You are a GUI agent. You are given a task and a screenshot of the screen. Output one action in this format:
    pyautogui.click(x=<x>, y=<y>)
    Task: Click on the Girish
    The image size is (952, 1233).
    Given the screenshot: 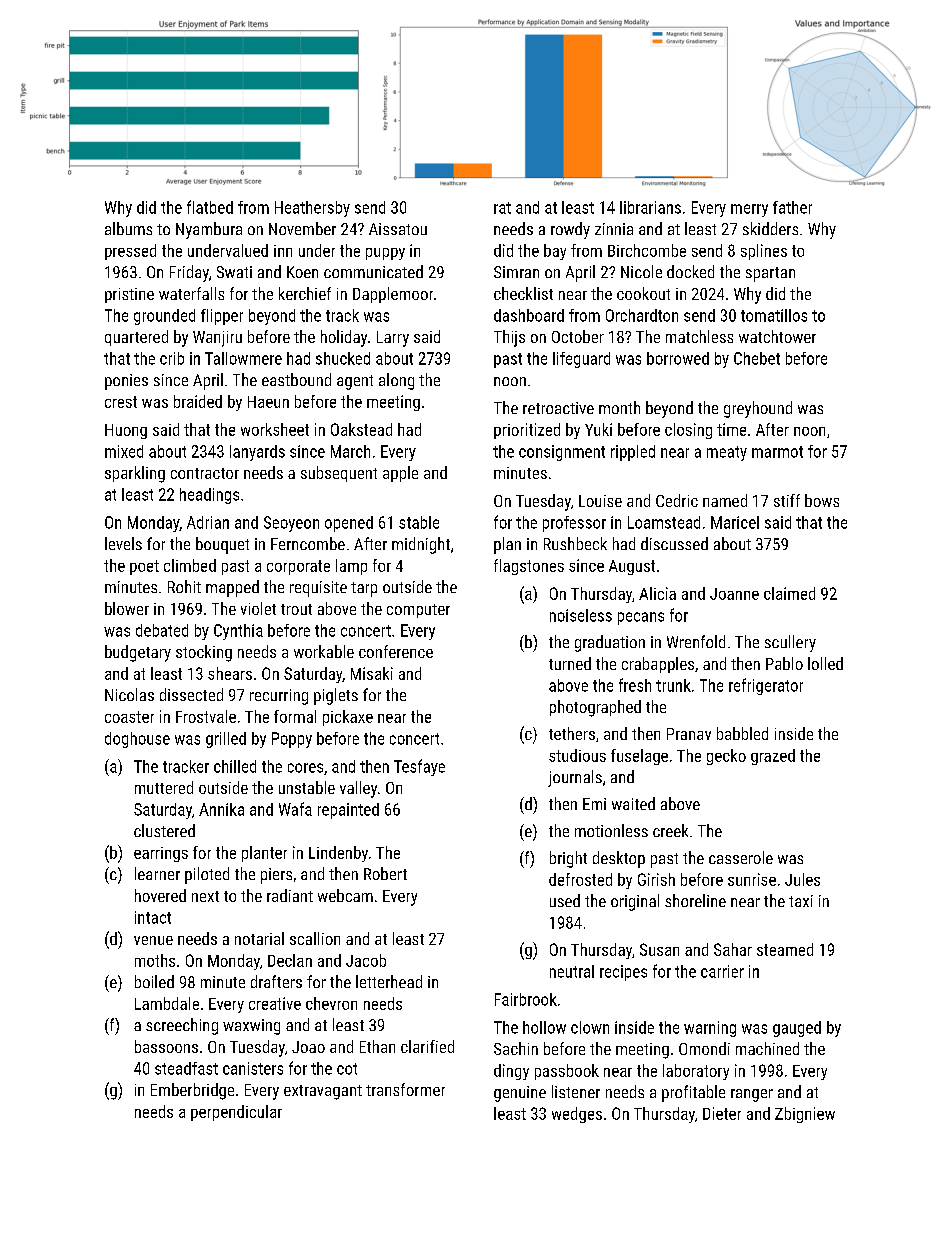 What is the action you would take?
    pyautogui.click(x=656, y=879)
